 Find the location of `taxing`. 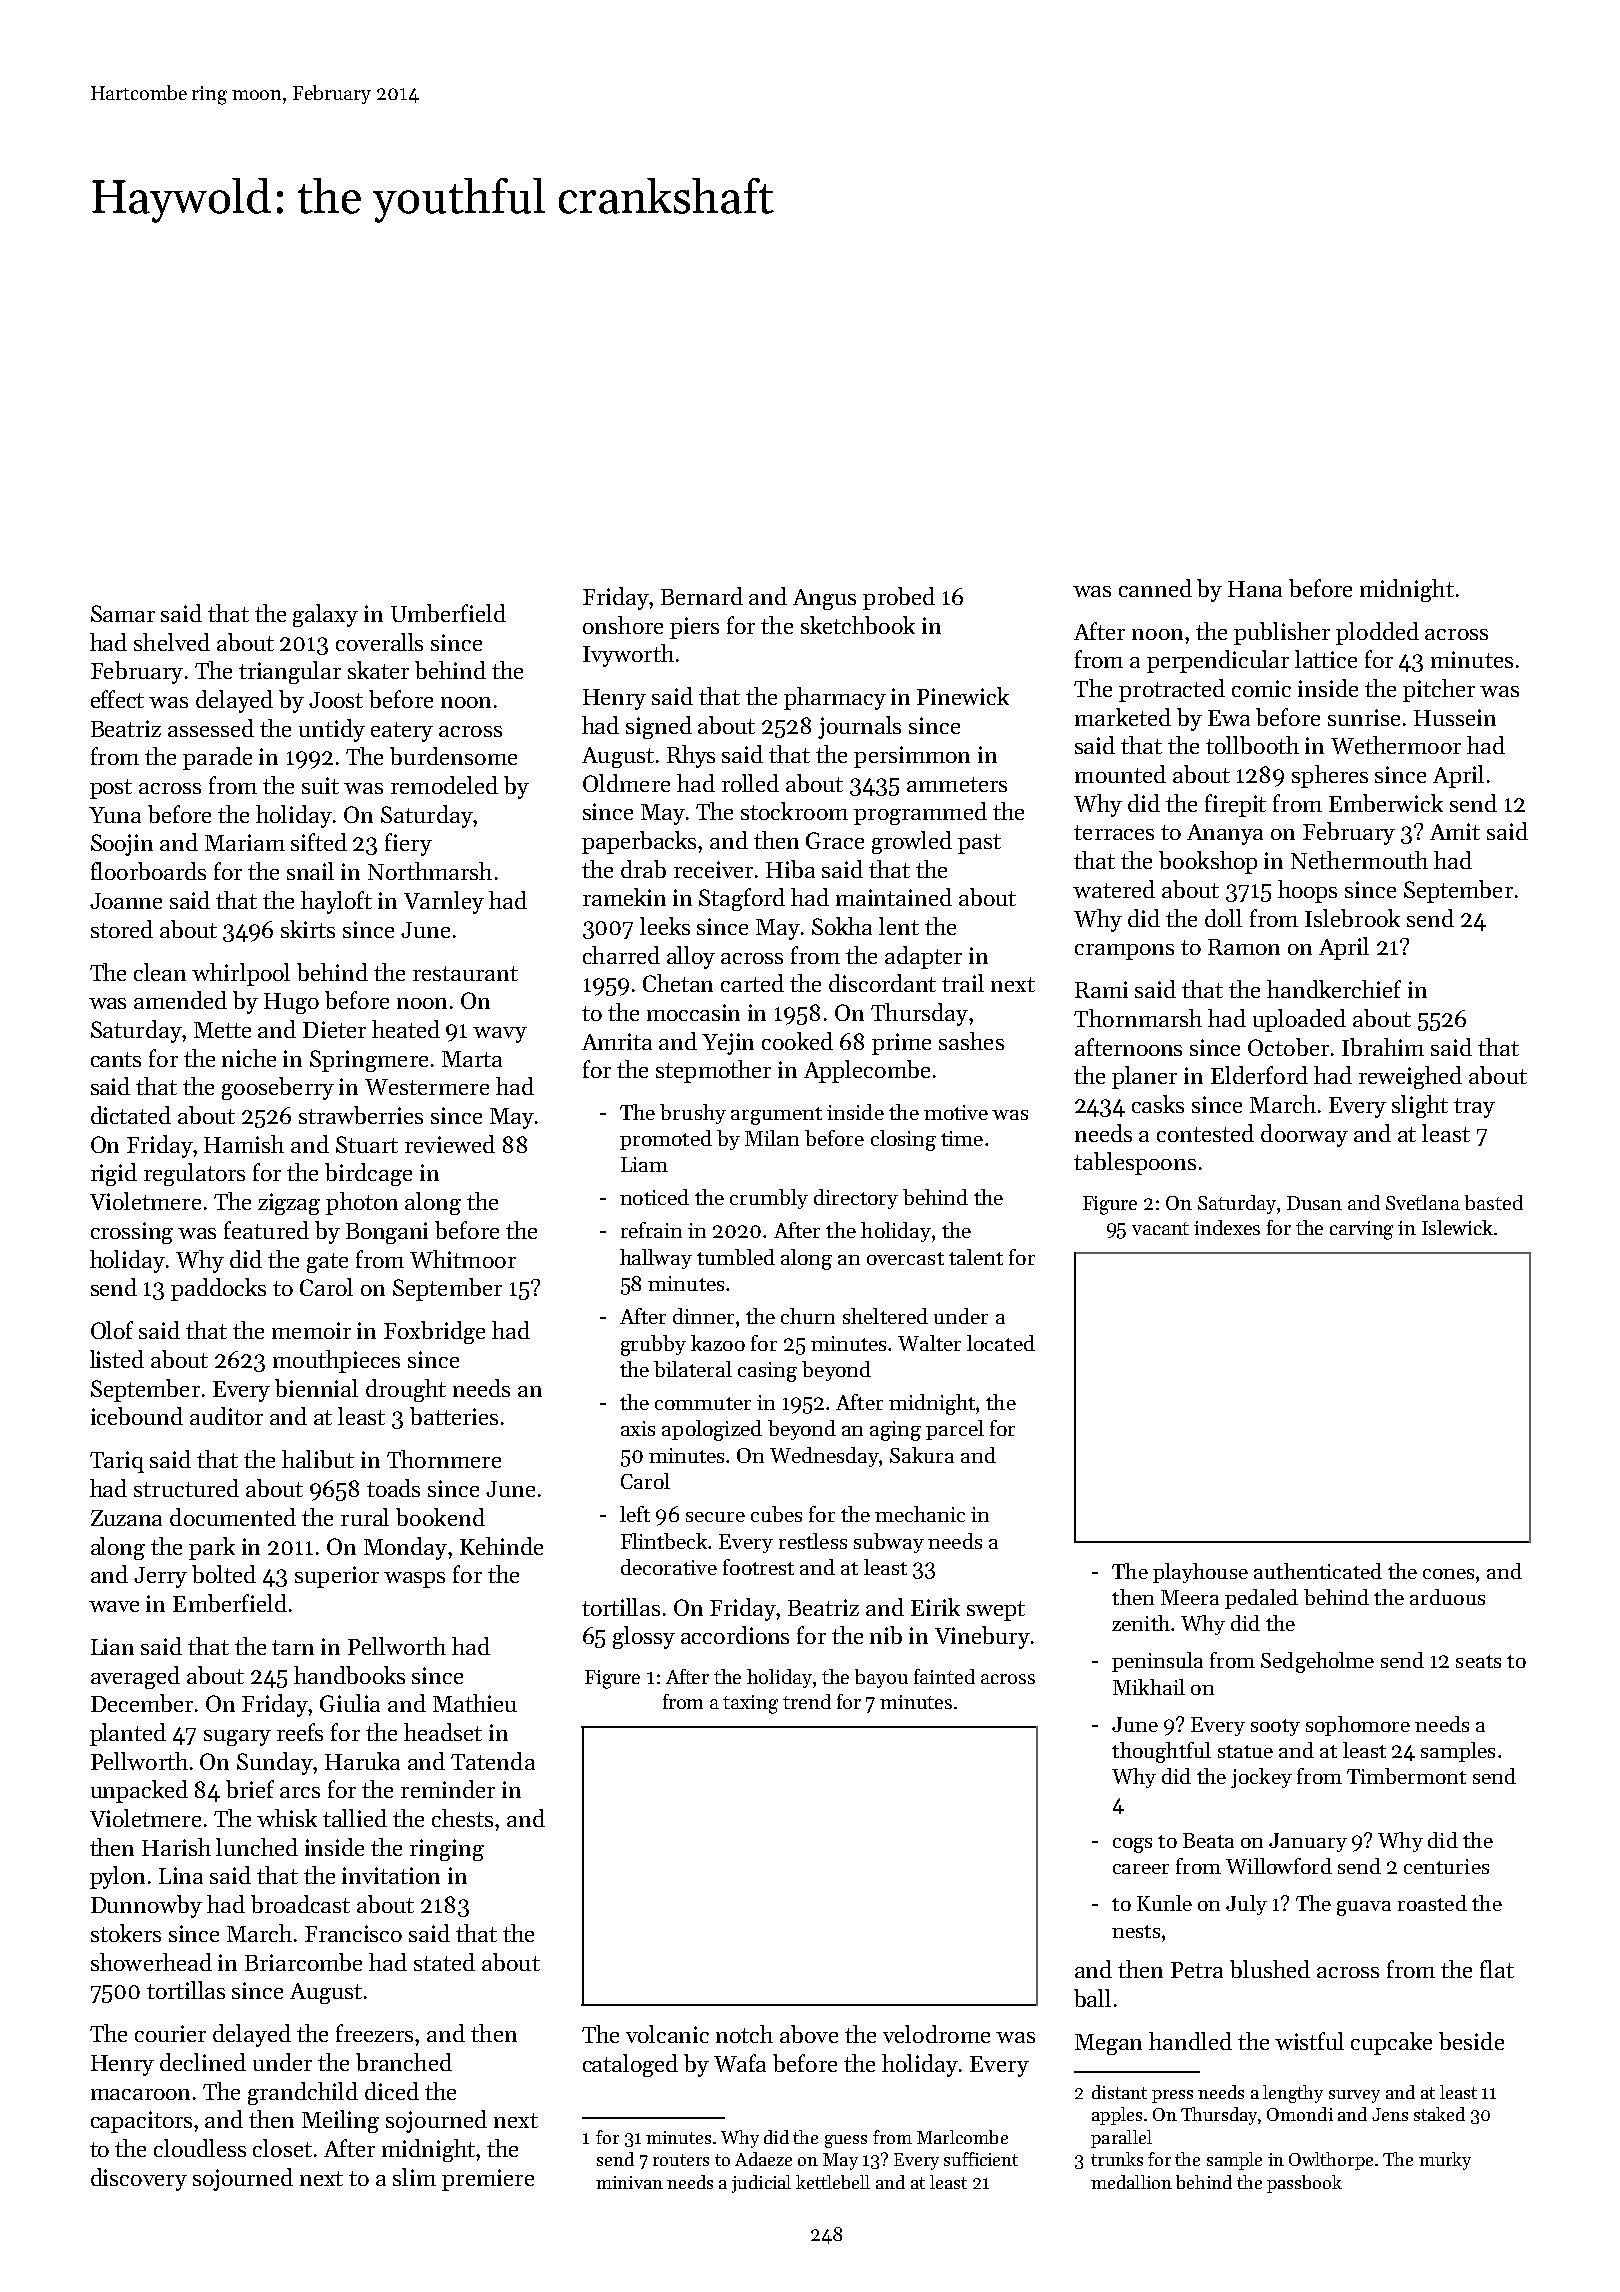

taxing is located at coordinates (750, 1704).
